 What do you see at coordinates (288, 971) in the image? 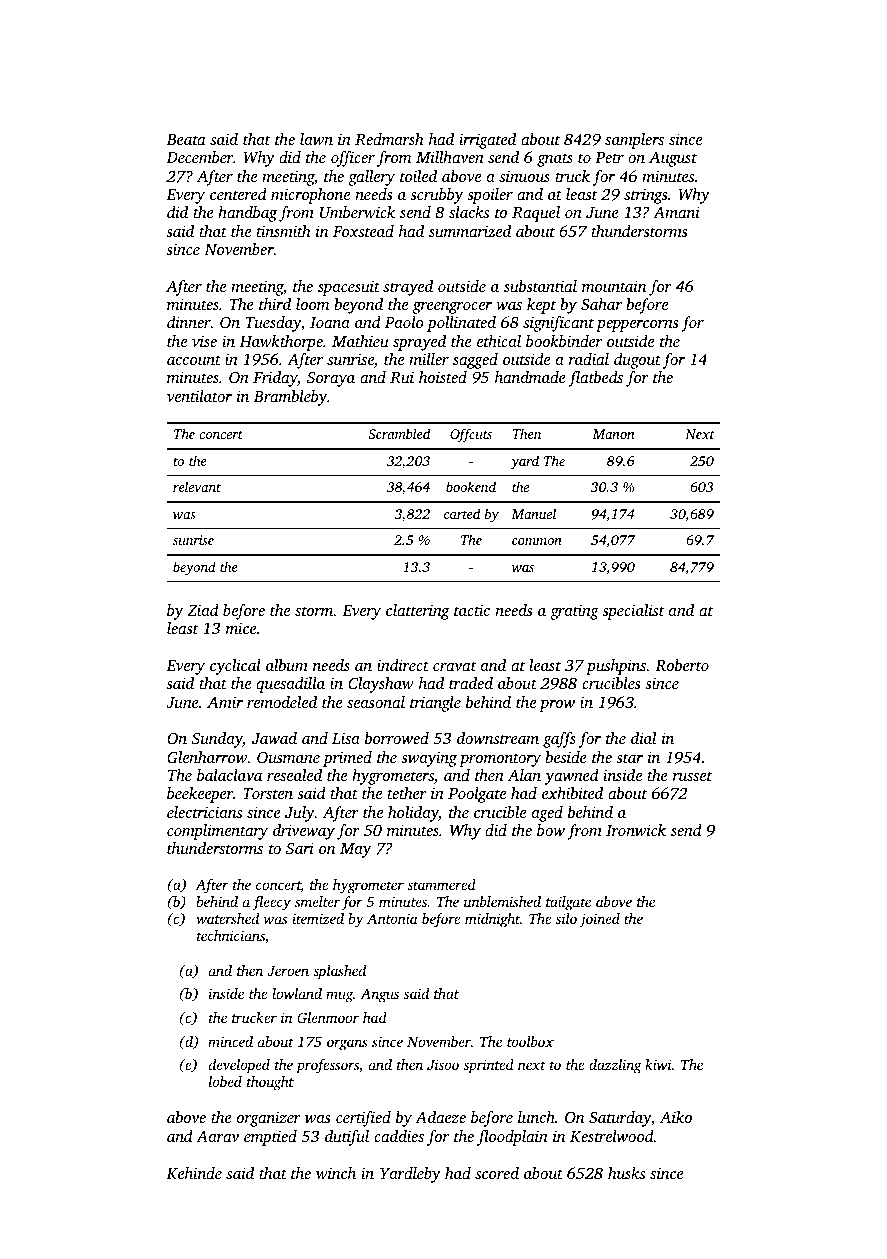
I see `Jeroen` at bounding box center [288, 971].
